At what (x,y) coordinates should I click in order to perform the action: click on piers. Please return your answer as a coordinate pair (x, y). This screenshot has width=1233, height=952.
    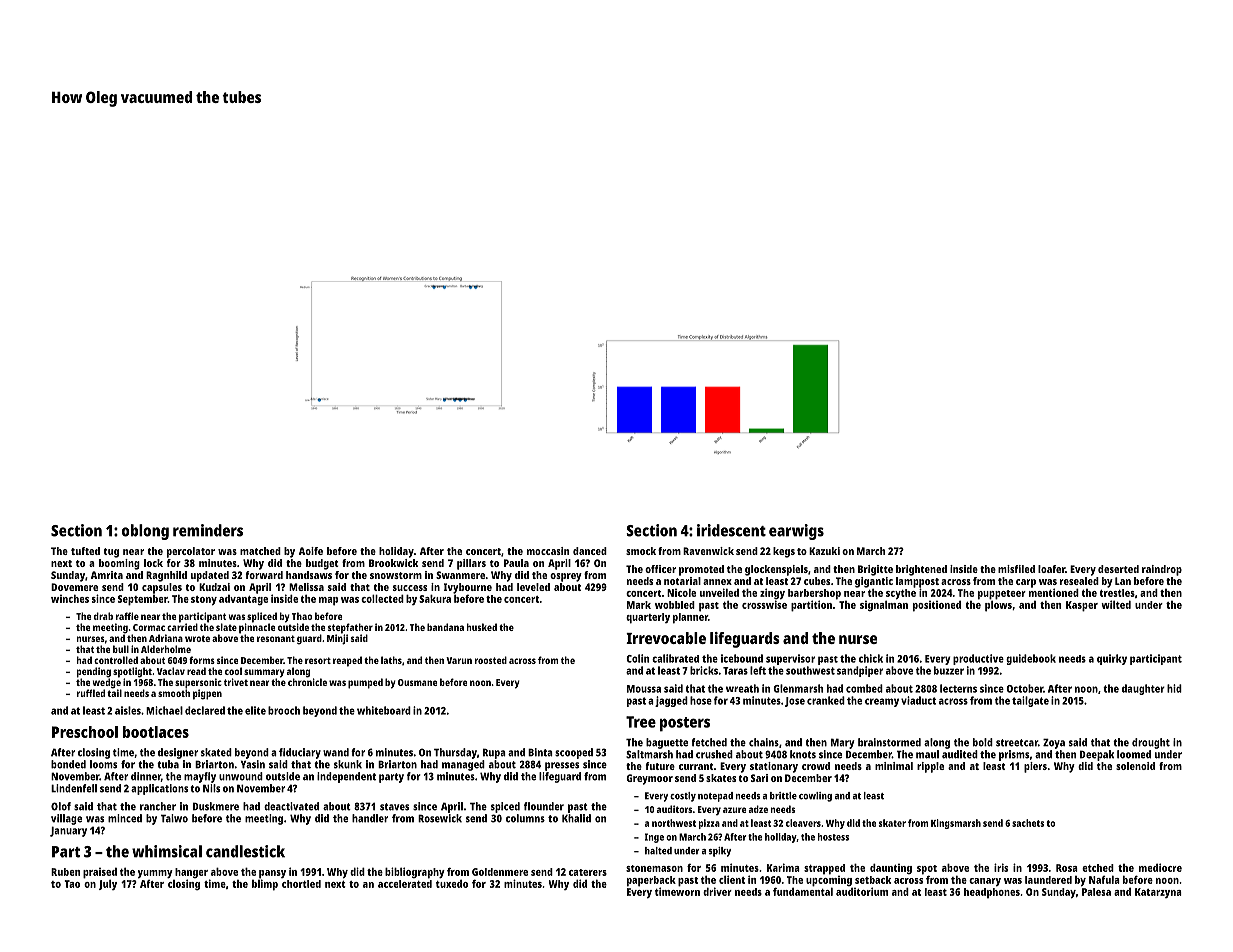
    Looking at the image, I should click on (1035, 767).
